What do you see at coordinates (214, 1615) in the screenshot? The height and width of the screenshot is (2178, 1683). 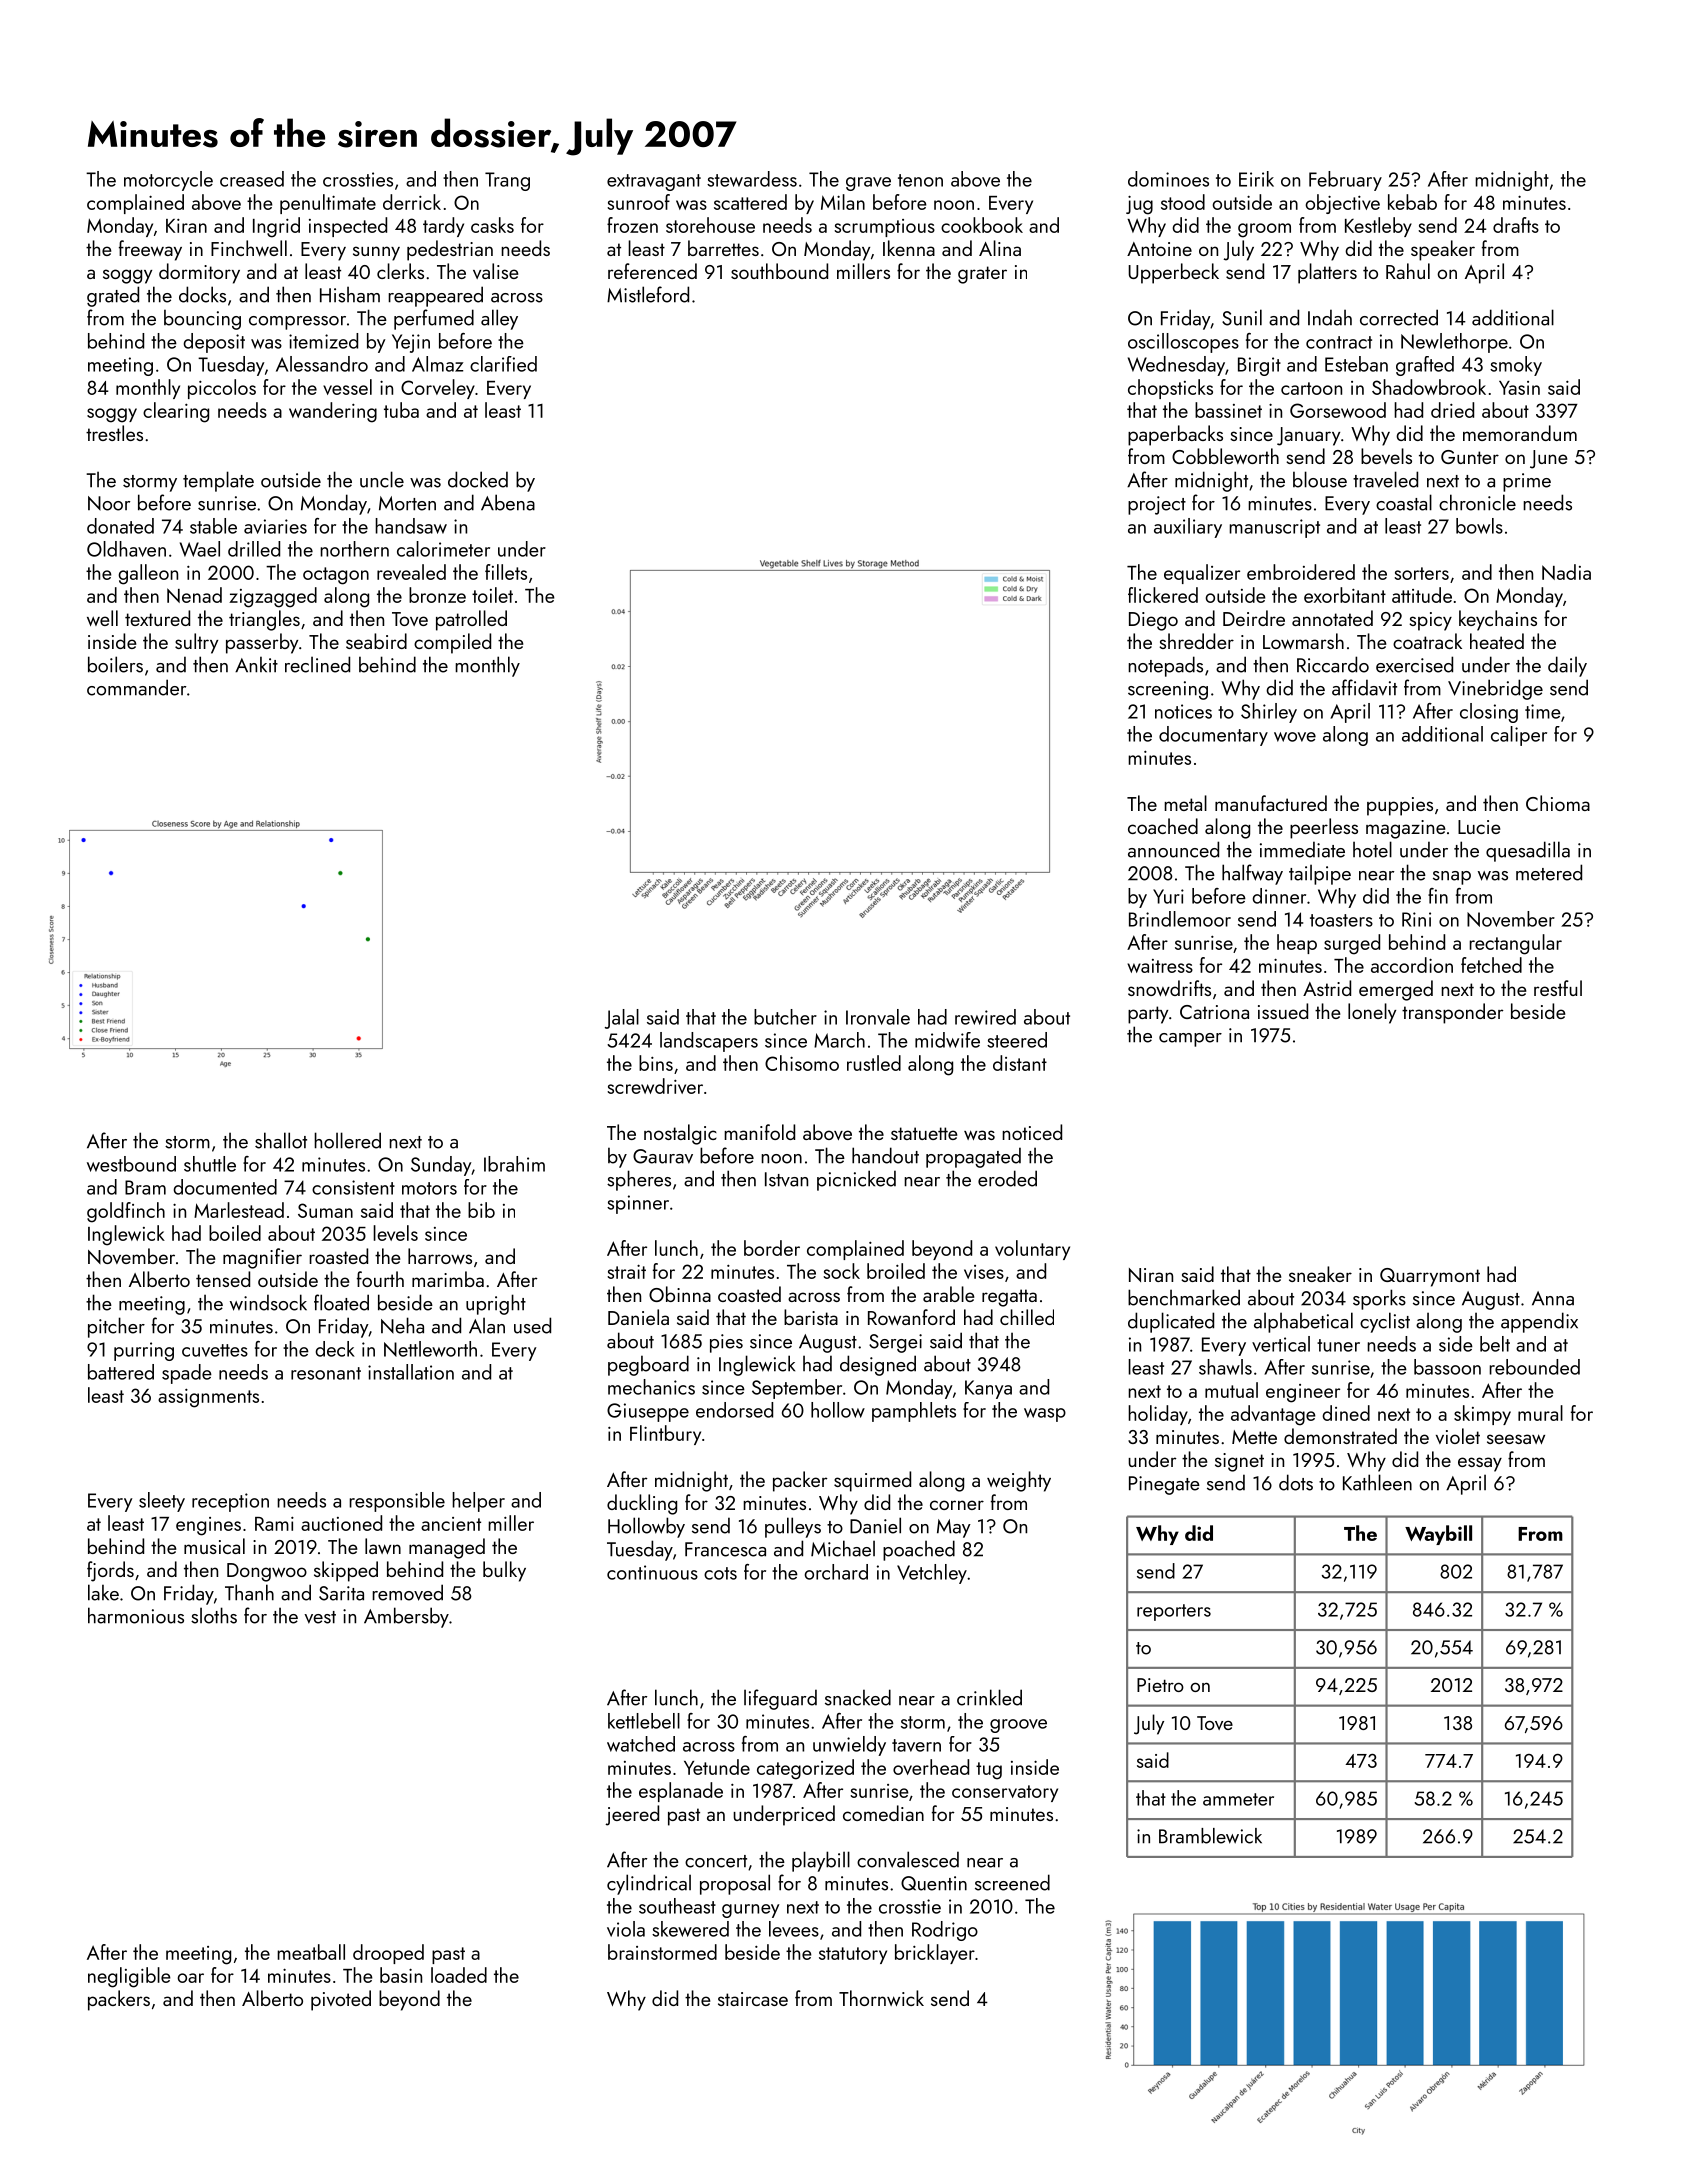 I see `sloths` at bounding box center [214, 1615].
